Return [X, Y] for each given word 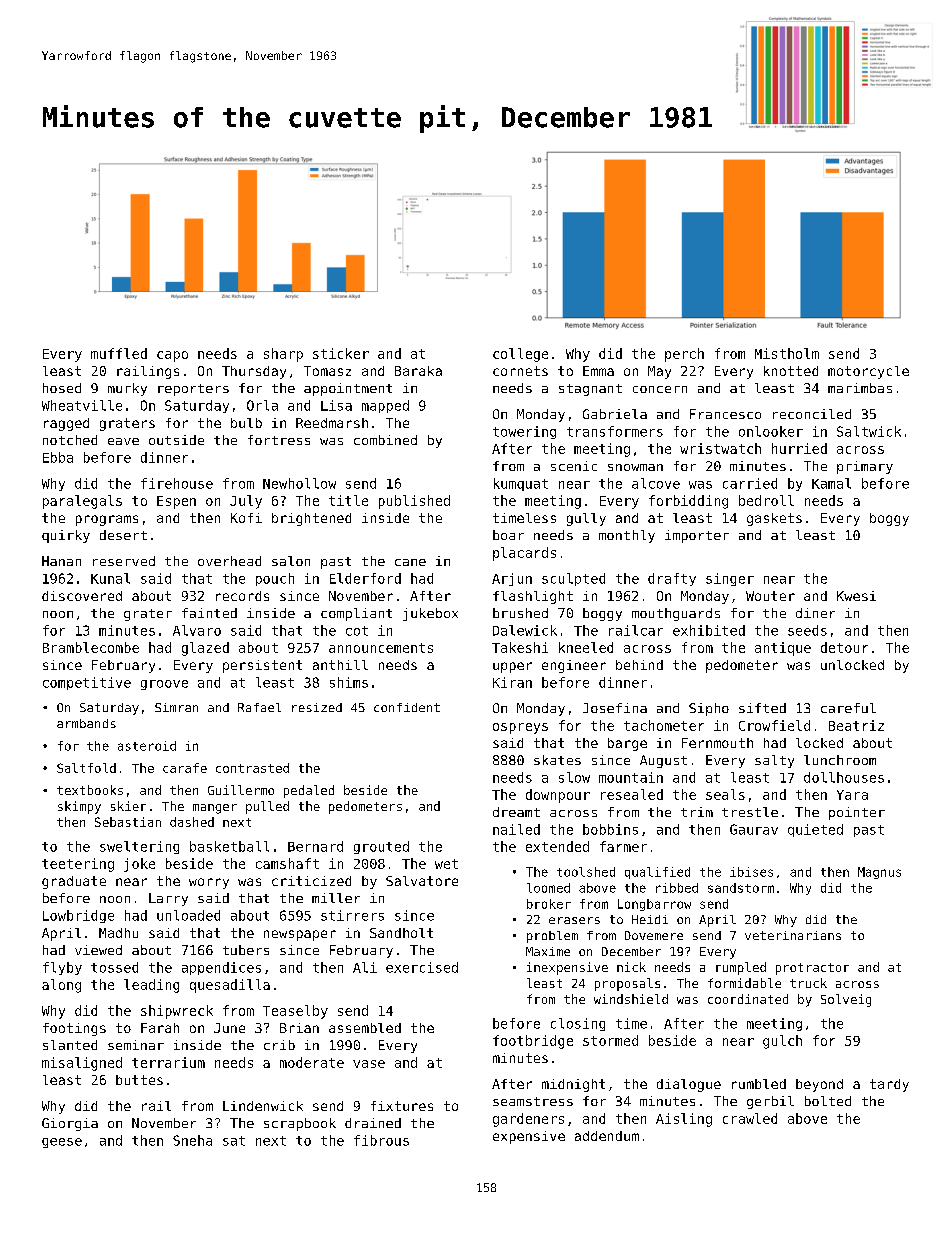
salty [774, 761]
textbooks [90, 790]
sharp [283, 355]
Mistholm [787, 353]
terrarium [168, 1062]
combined [385, 440]
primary [865, 467]
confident [407, 707]
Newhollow [299, 483]
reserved [124, 561]
